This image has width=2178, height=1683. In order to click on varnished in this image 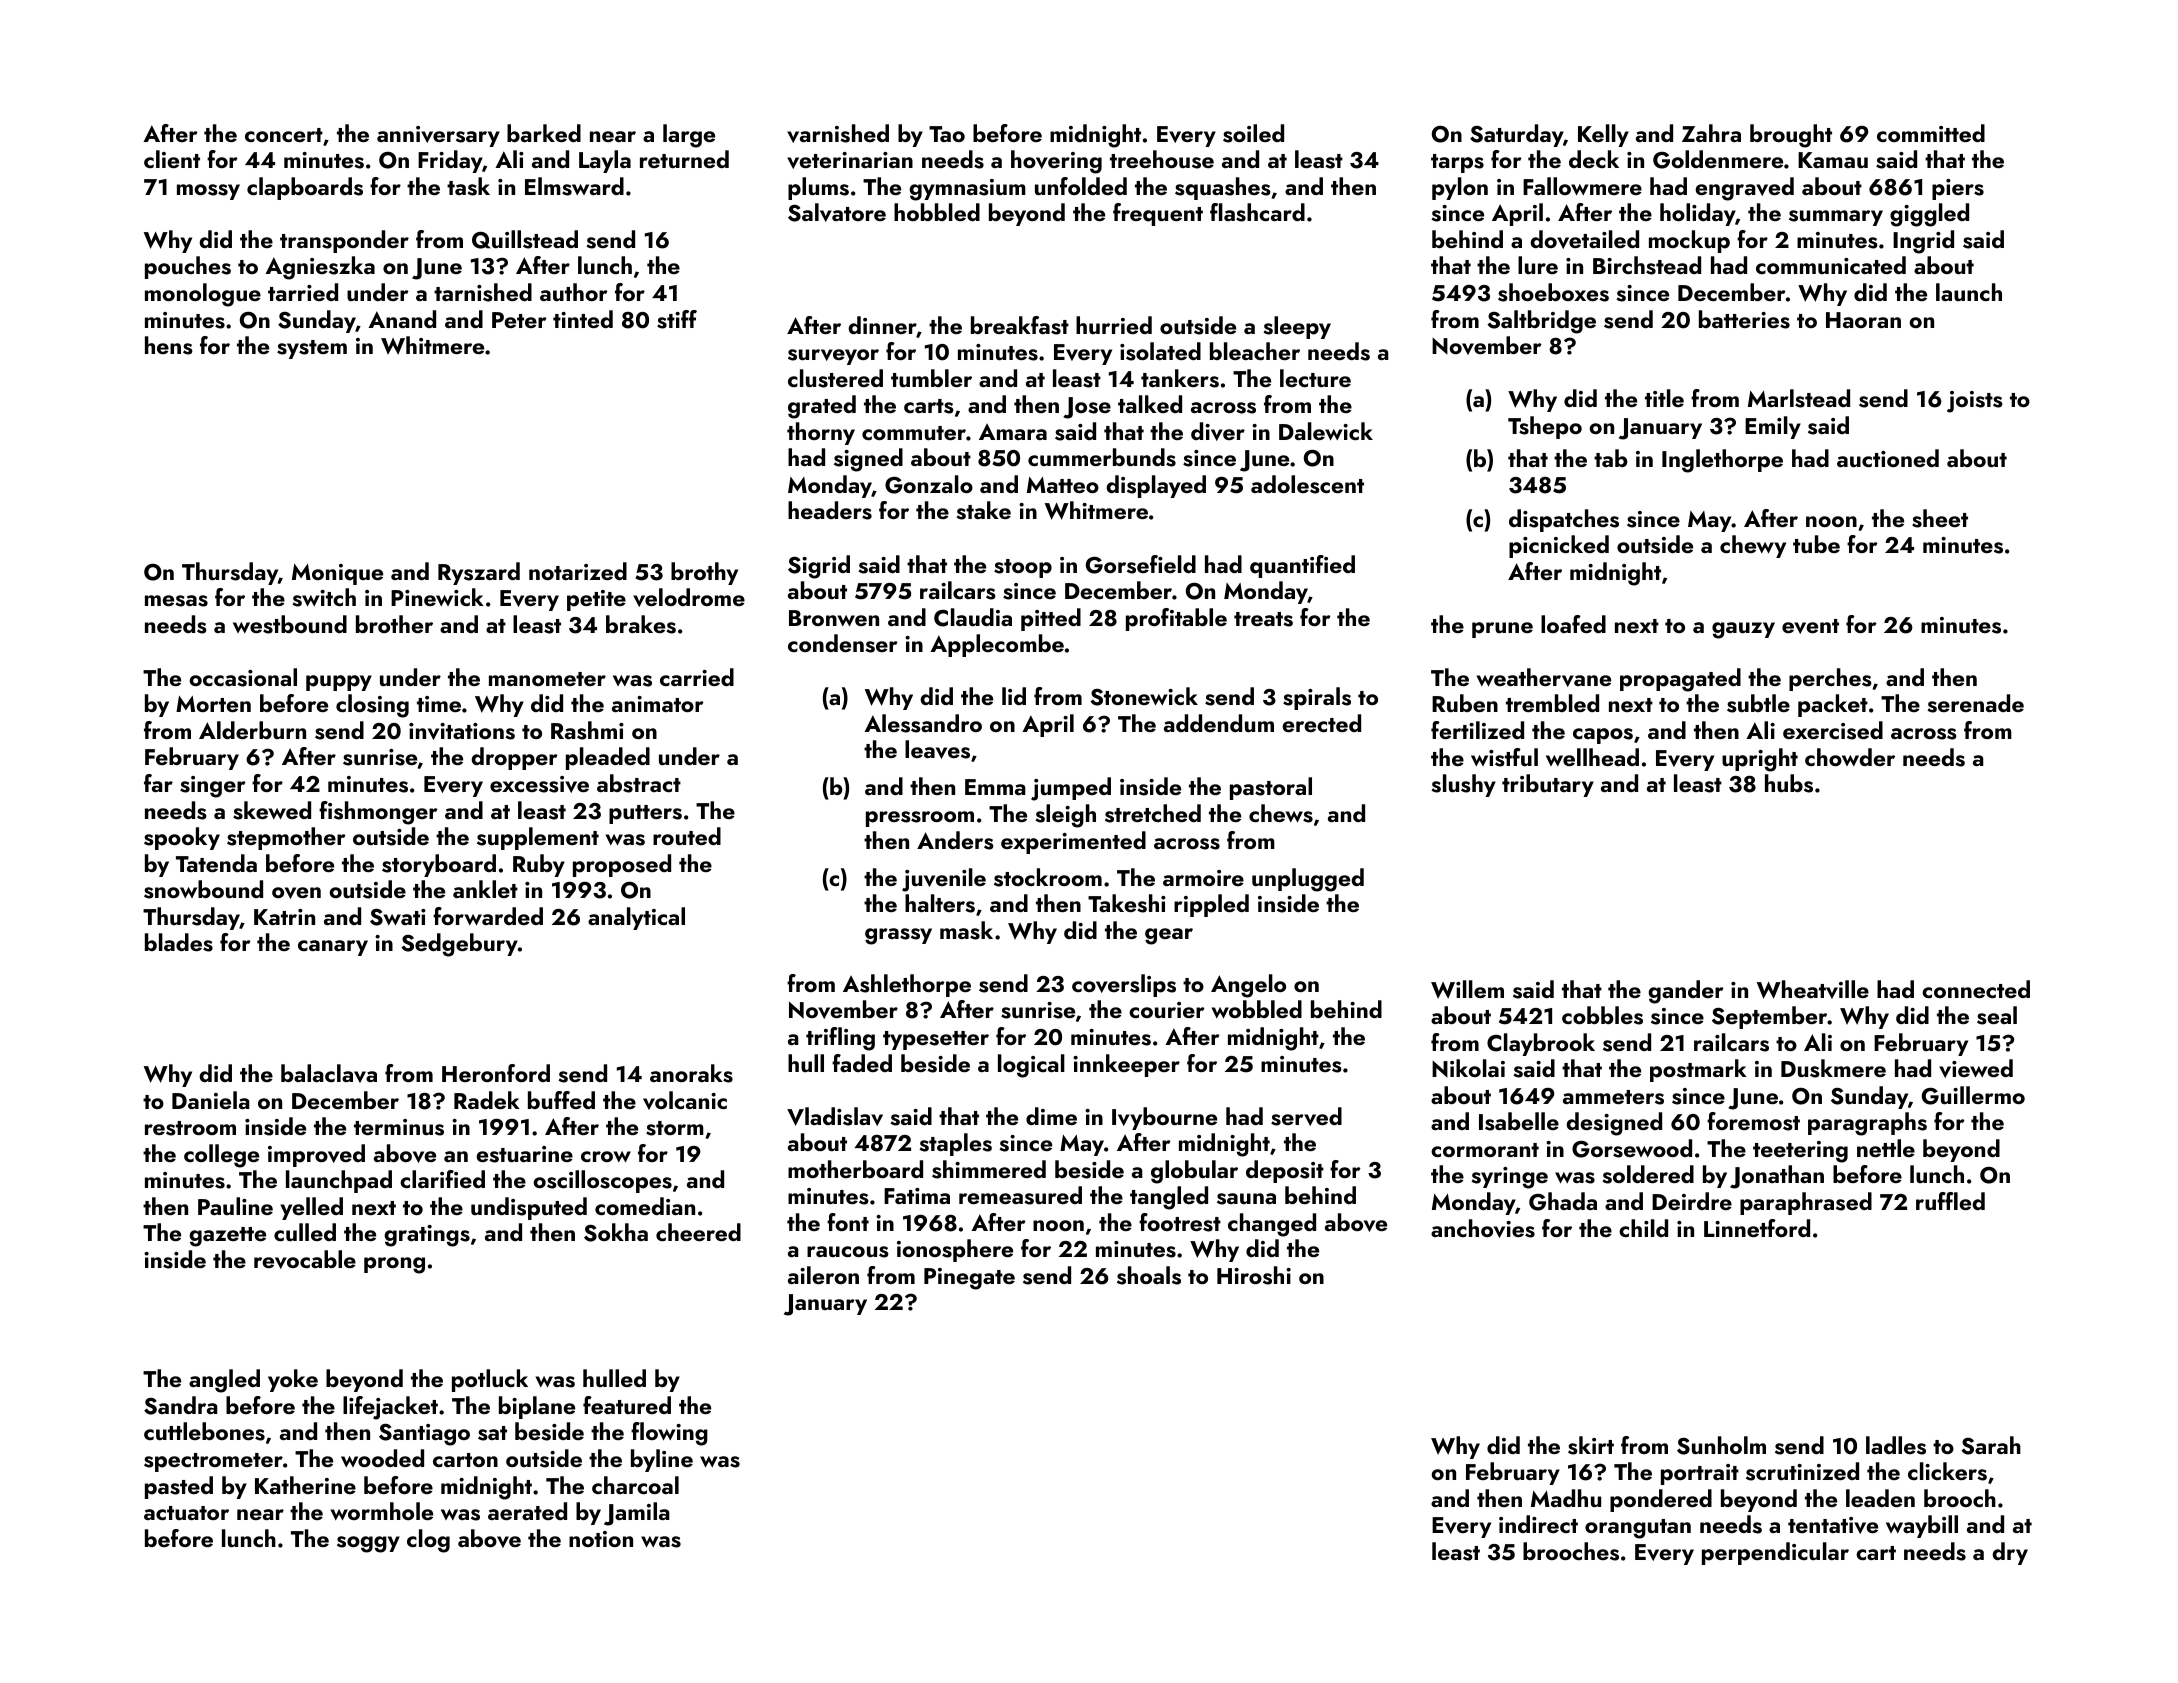, I will do `click(838, 133)`.
